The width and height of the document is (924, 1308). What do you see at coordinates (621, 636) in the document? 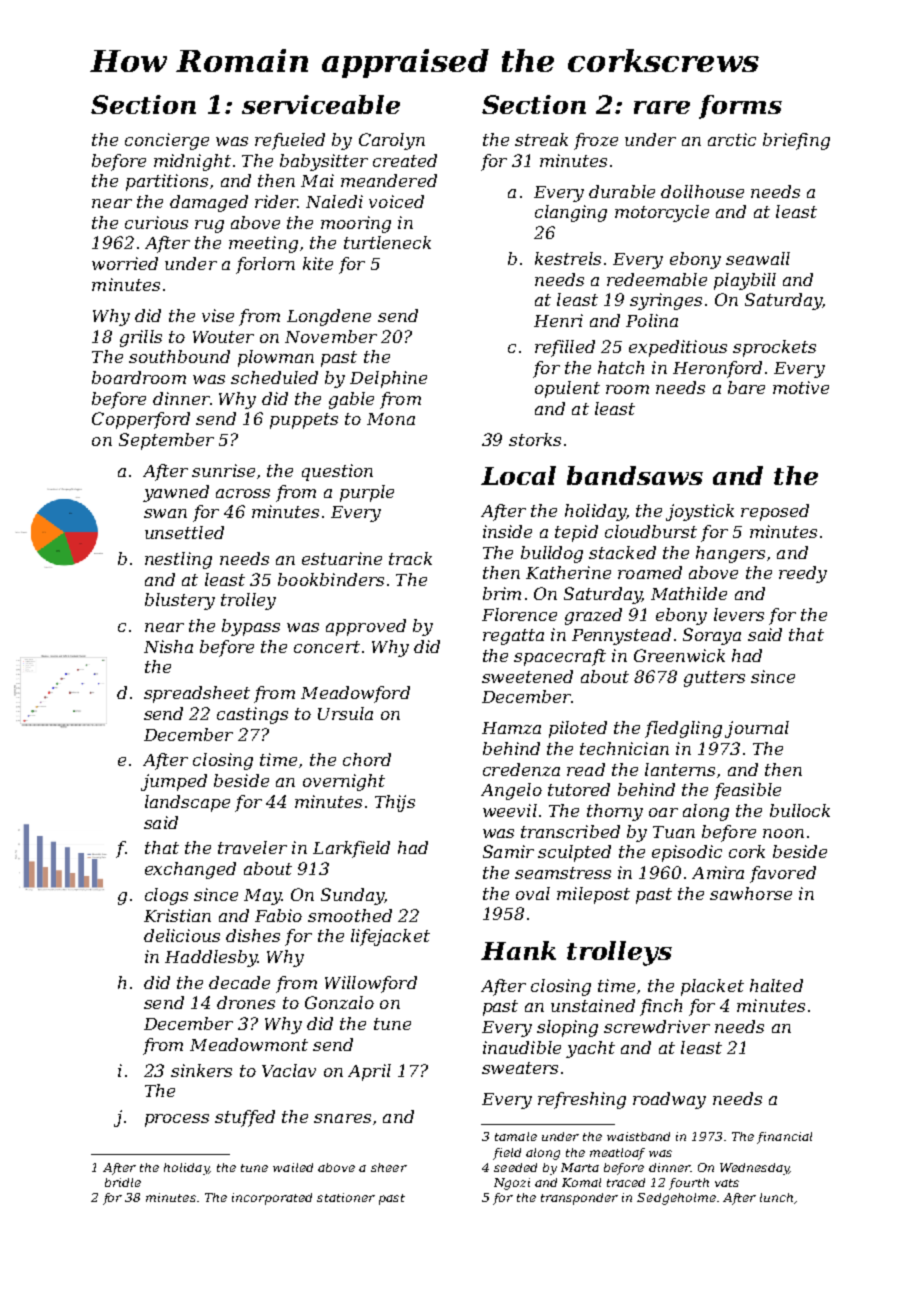
I see `Pennystead` at bounding box center [621, 636].
